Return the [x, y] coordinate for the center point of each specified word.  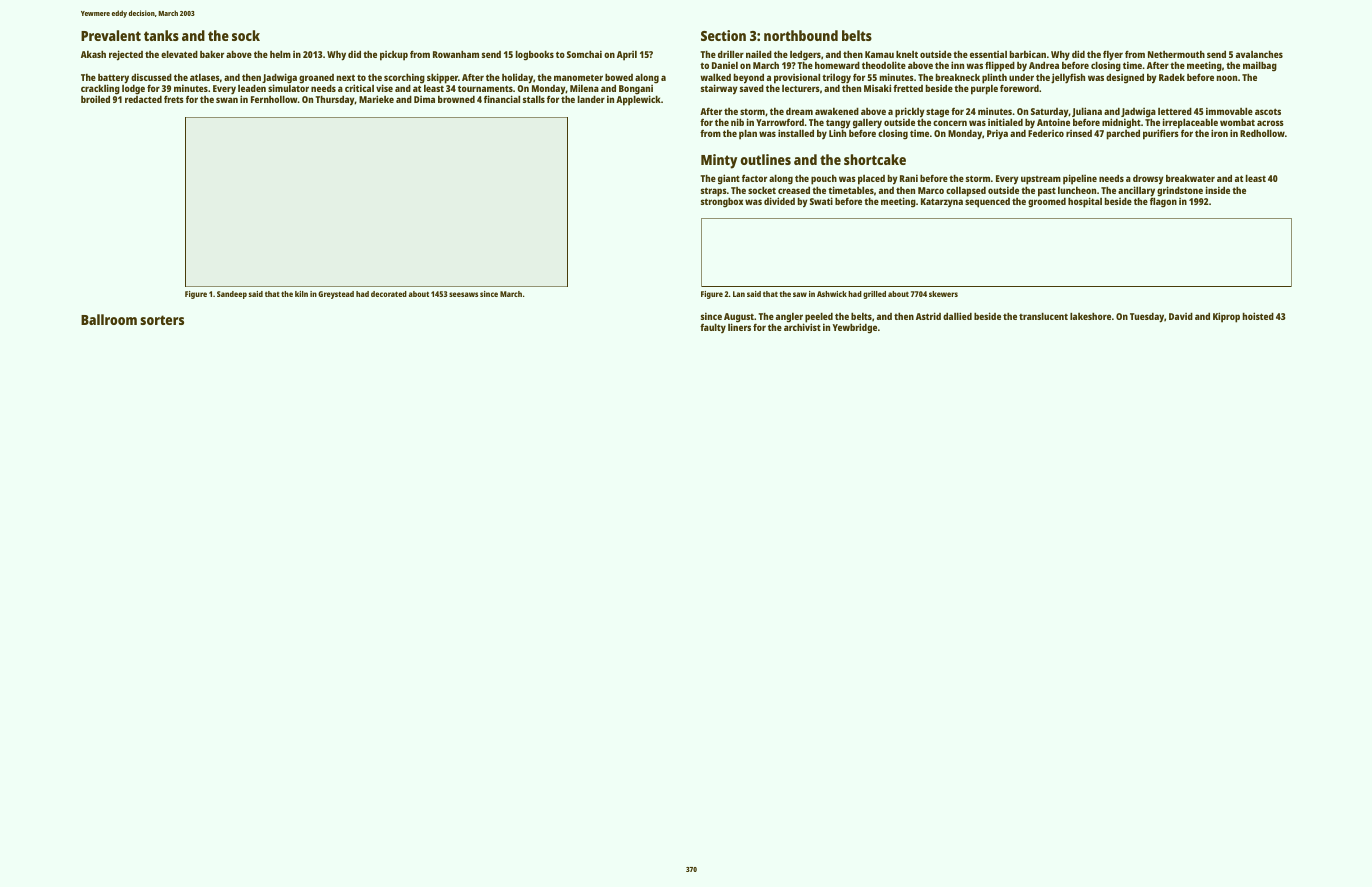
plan [748, 135]
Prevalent [111, 35]
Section [723, 35]
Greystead [336, 295]
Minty [719, 161]
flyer [1113, 56]
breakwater [1190, 178]
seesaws [463, 294]
